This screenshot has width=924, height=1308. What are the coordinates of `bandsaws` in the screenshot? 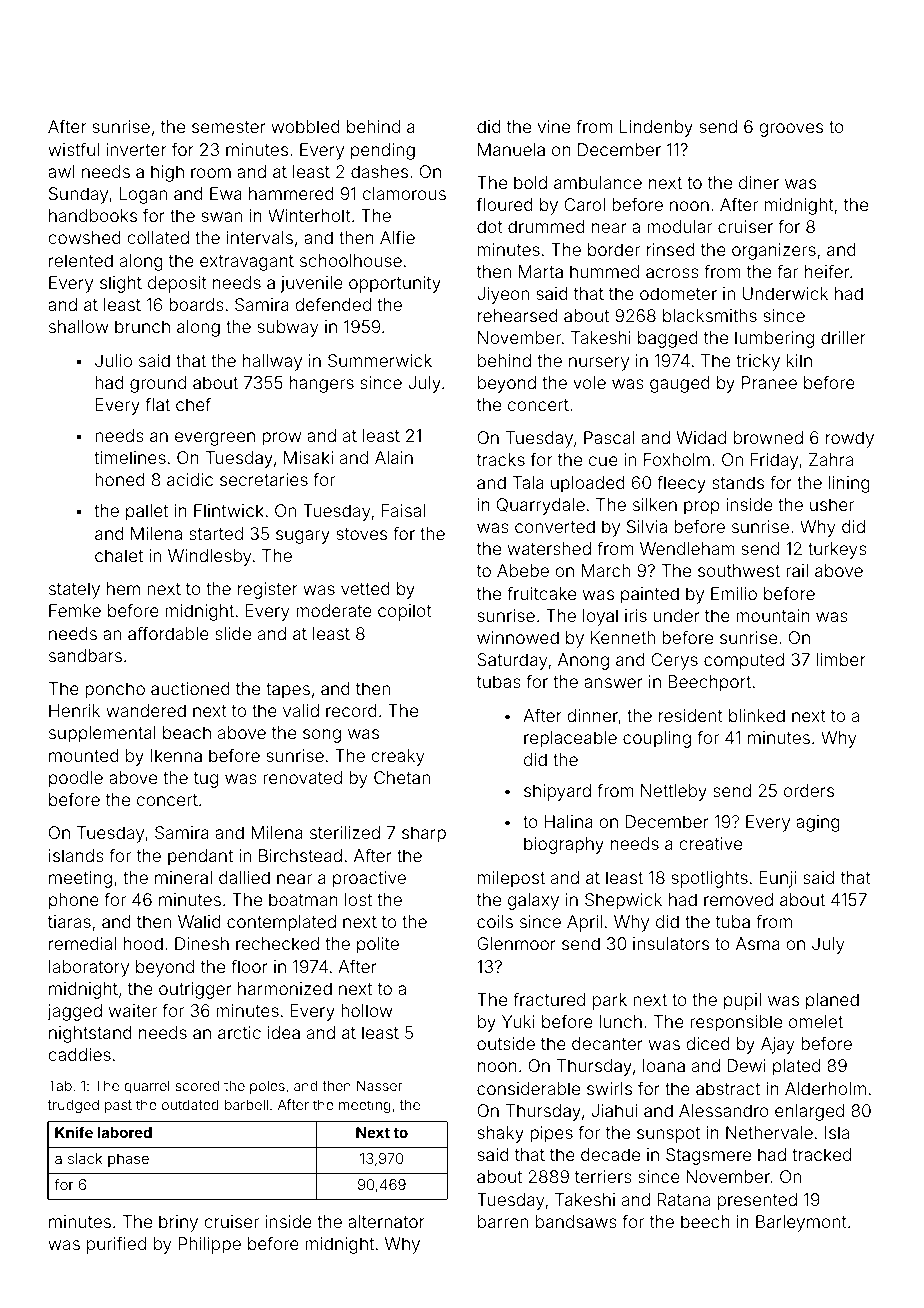 It's located at (576, 1221).
